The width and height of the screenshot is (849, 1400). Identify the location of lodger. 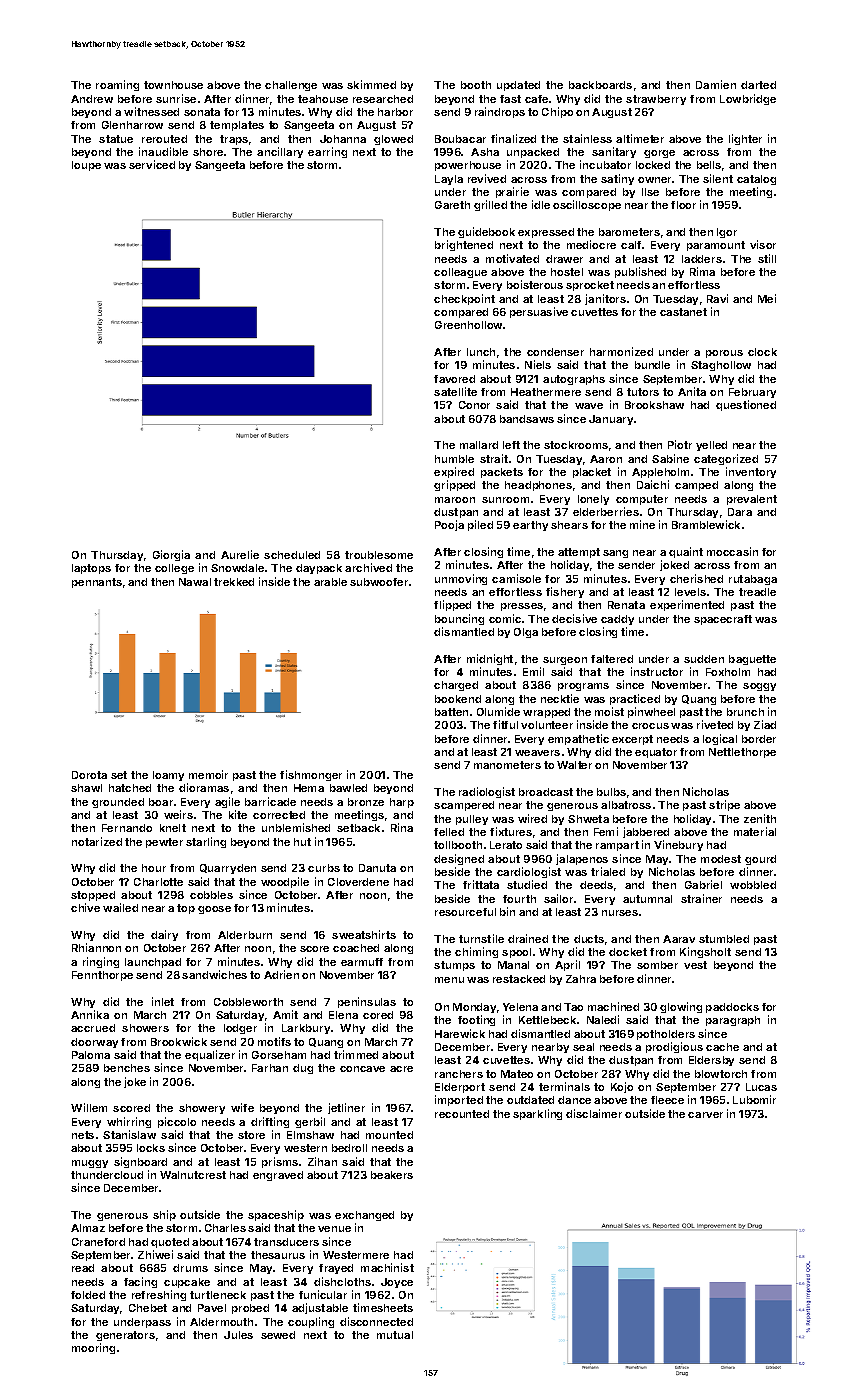
(240, 1029).
